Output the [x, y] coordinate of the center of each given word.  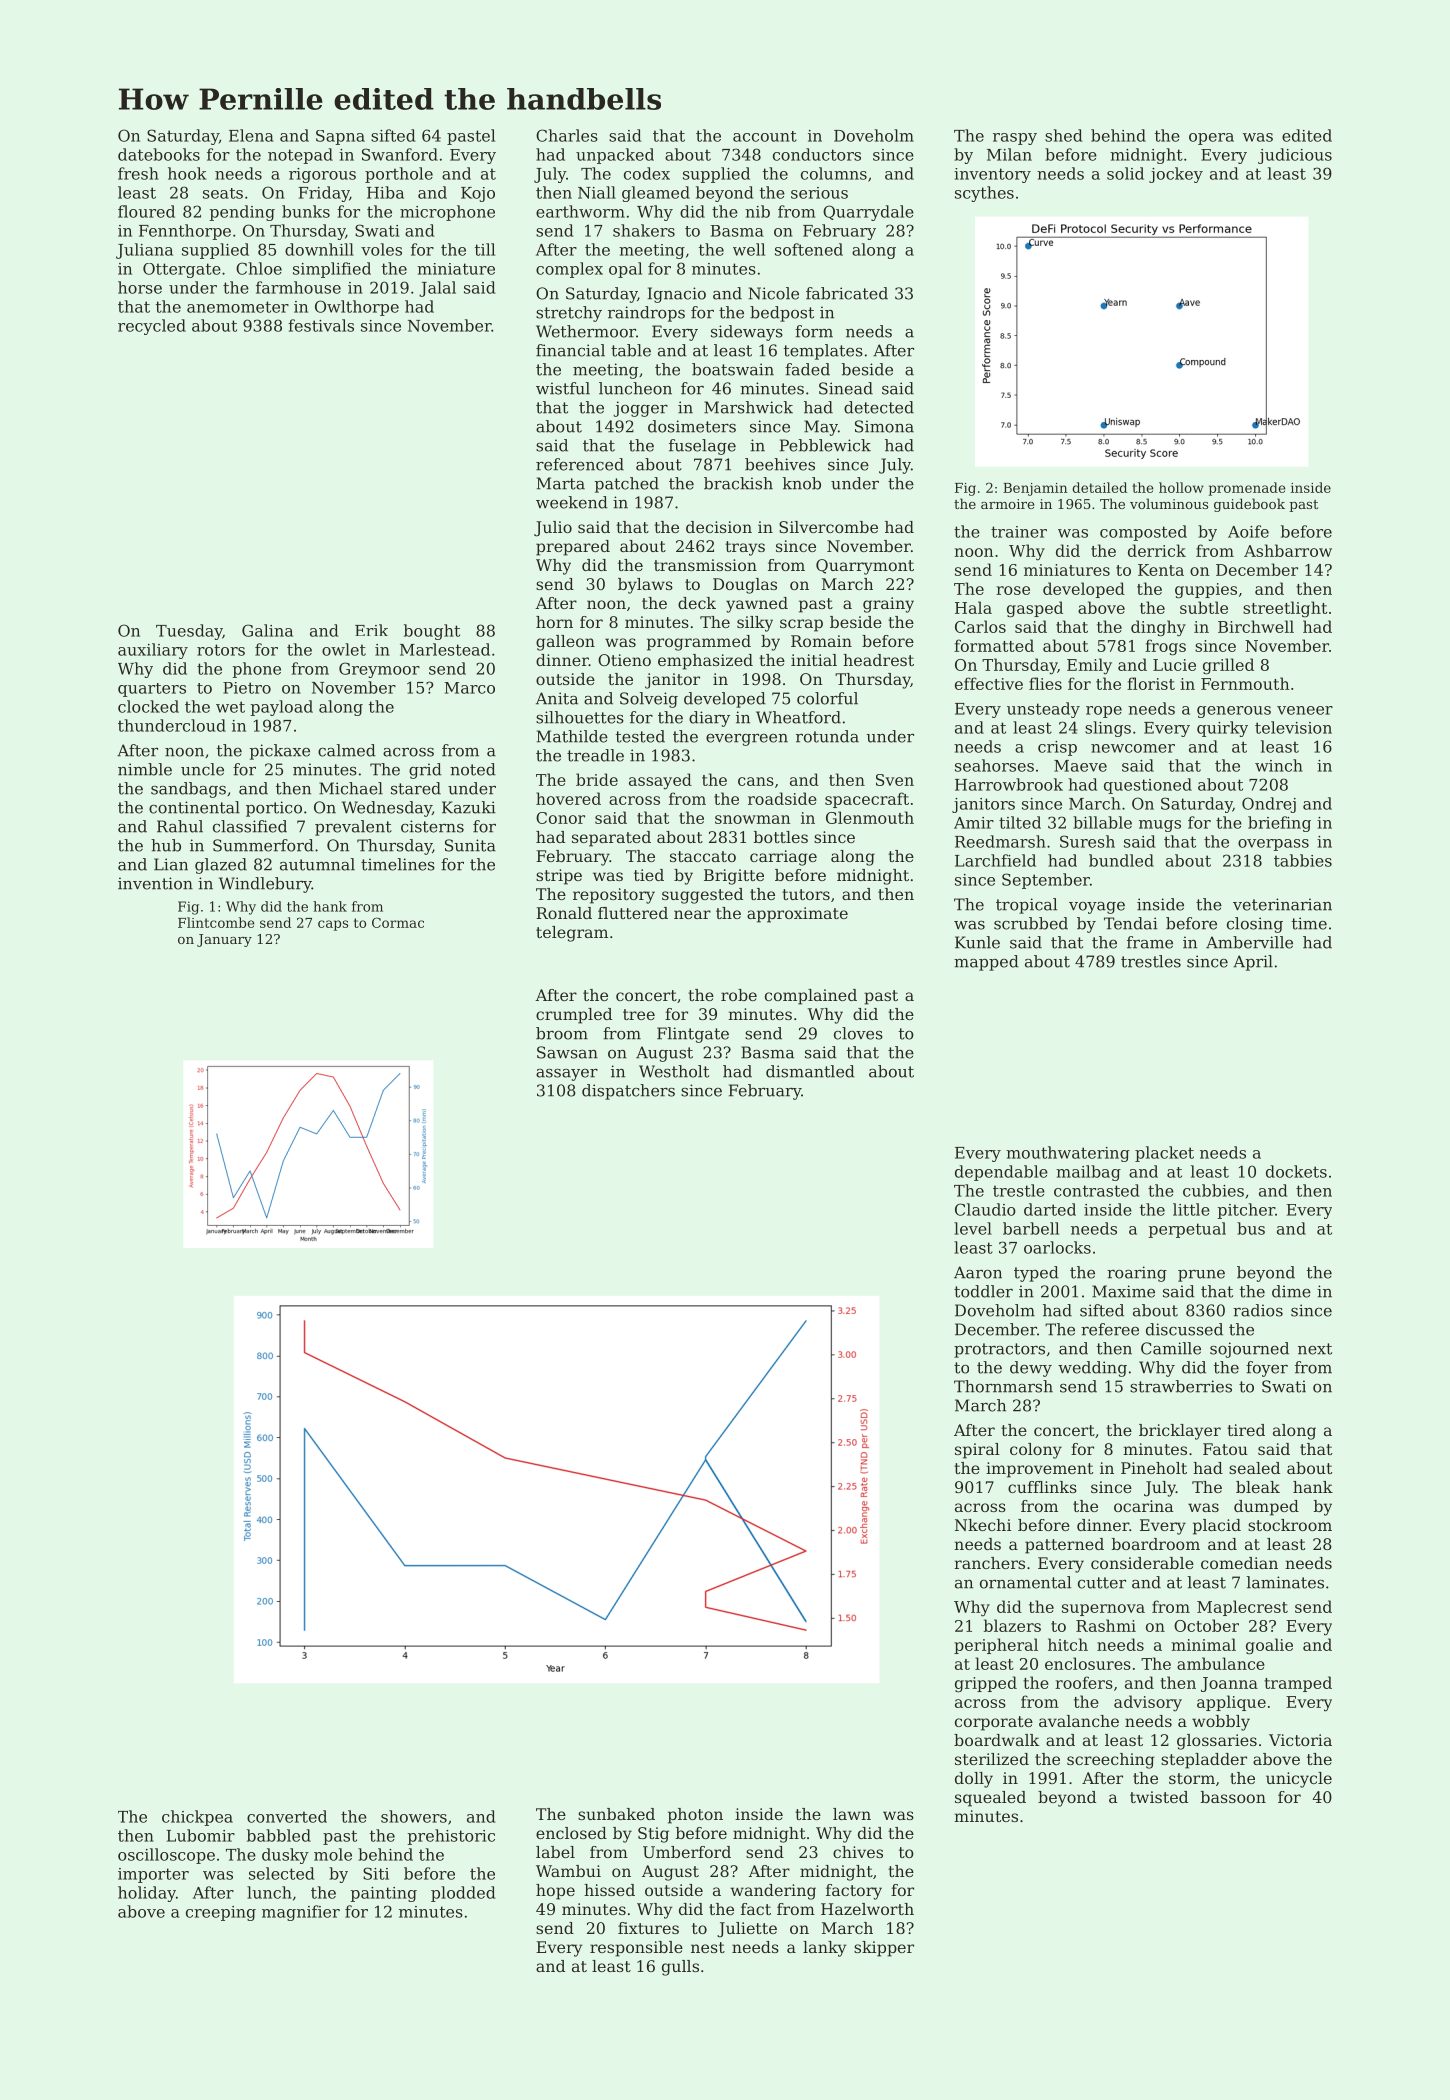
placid [1217, 1527]
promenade [1247, 489]
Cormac [398, 922]
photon [695, 1816]
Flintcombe [216, 922]
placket [1164, 1154]
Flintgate [693, 1035]
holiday [147, 1894]
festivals [321, 325]
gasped [1035, 609]
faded [807, 369]
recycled [152, 327]
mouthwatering [1068, 1154]
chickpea [197, 1818]
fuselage [702, 447]
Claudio [985, 1209]
